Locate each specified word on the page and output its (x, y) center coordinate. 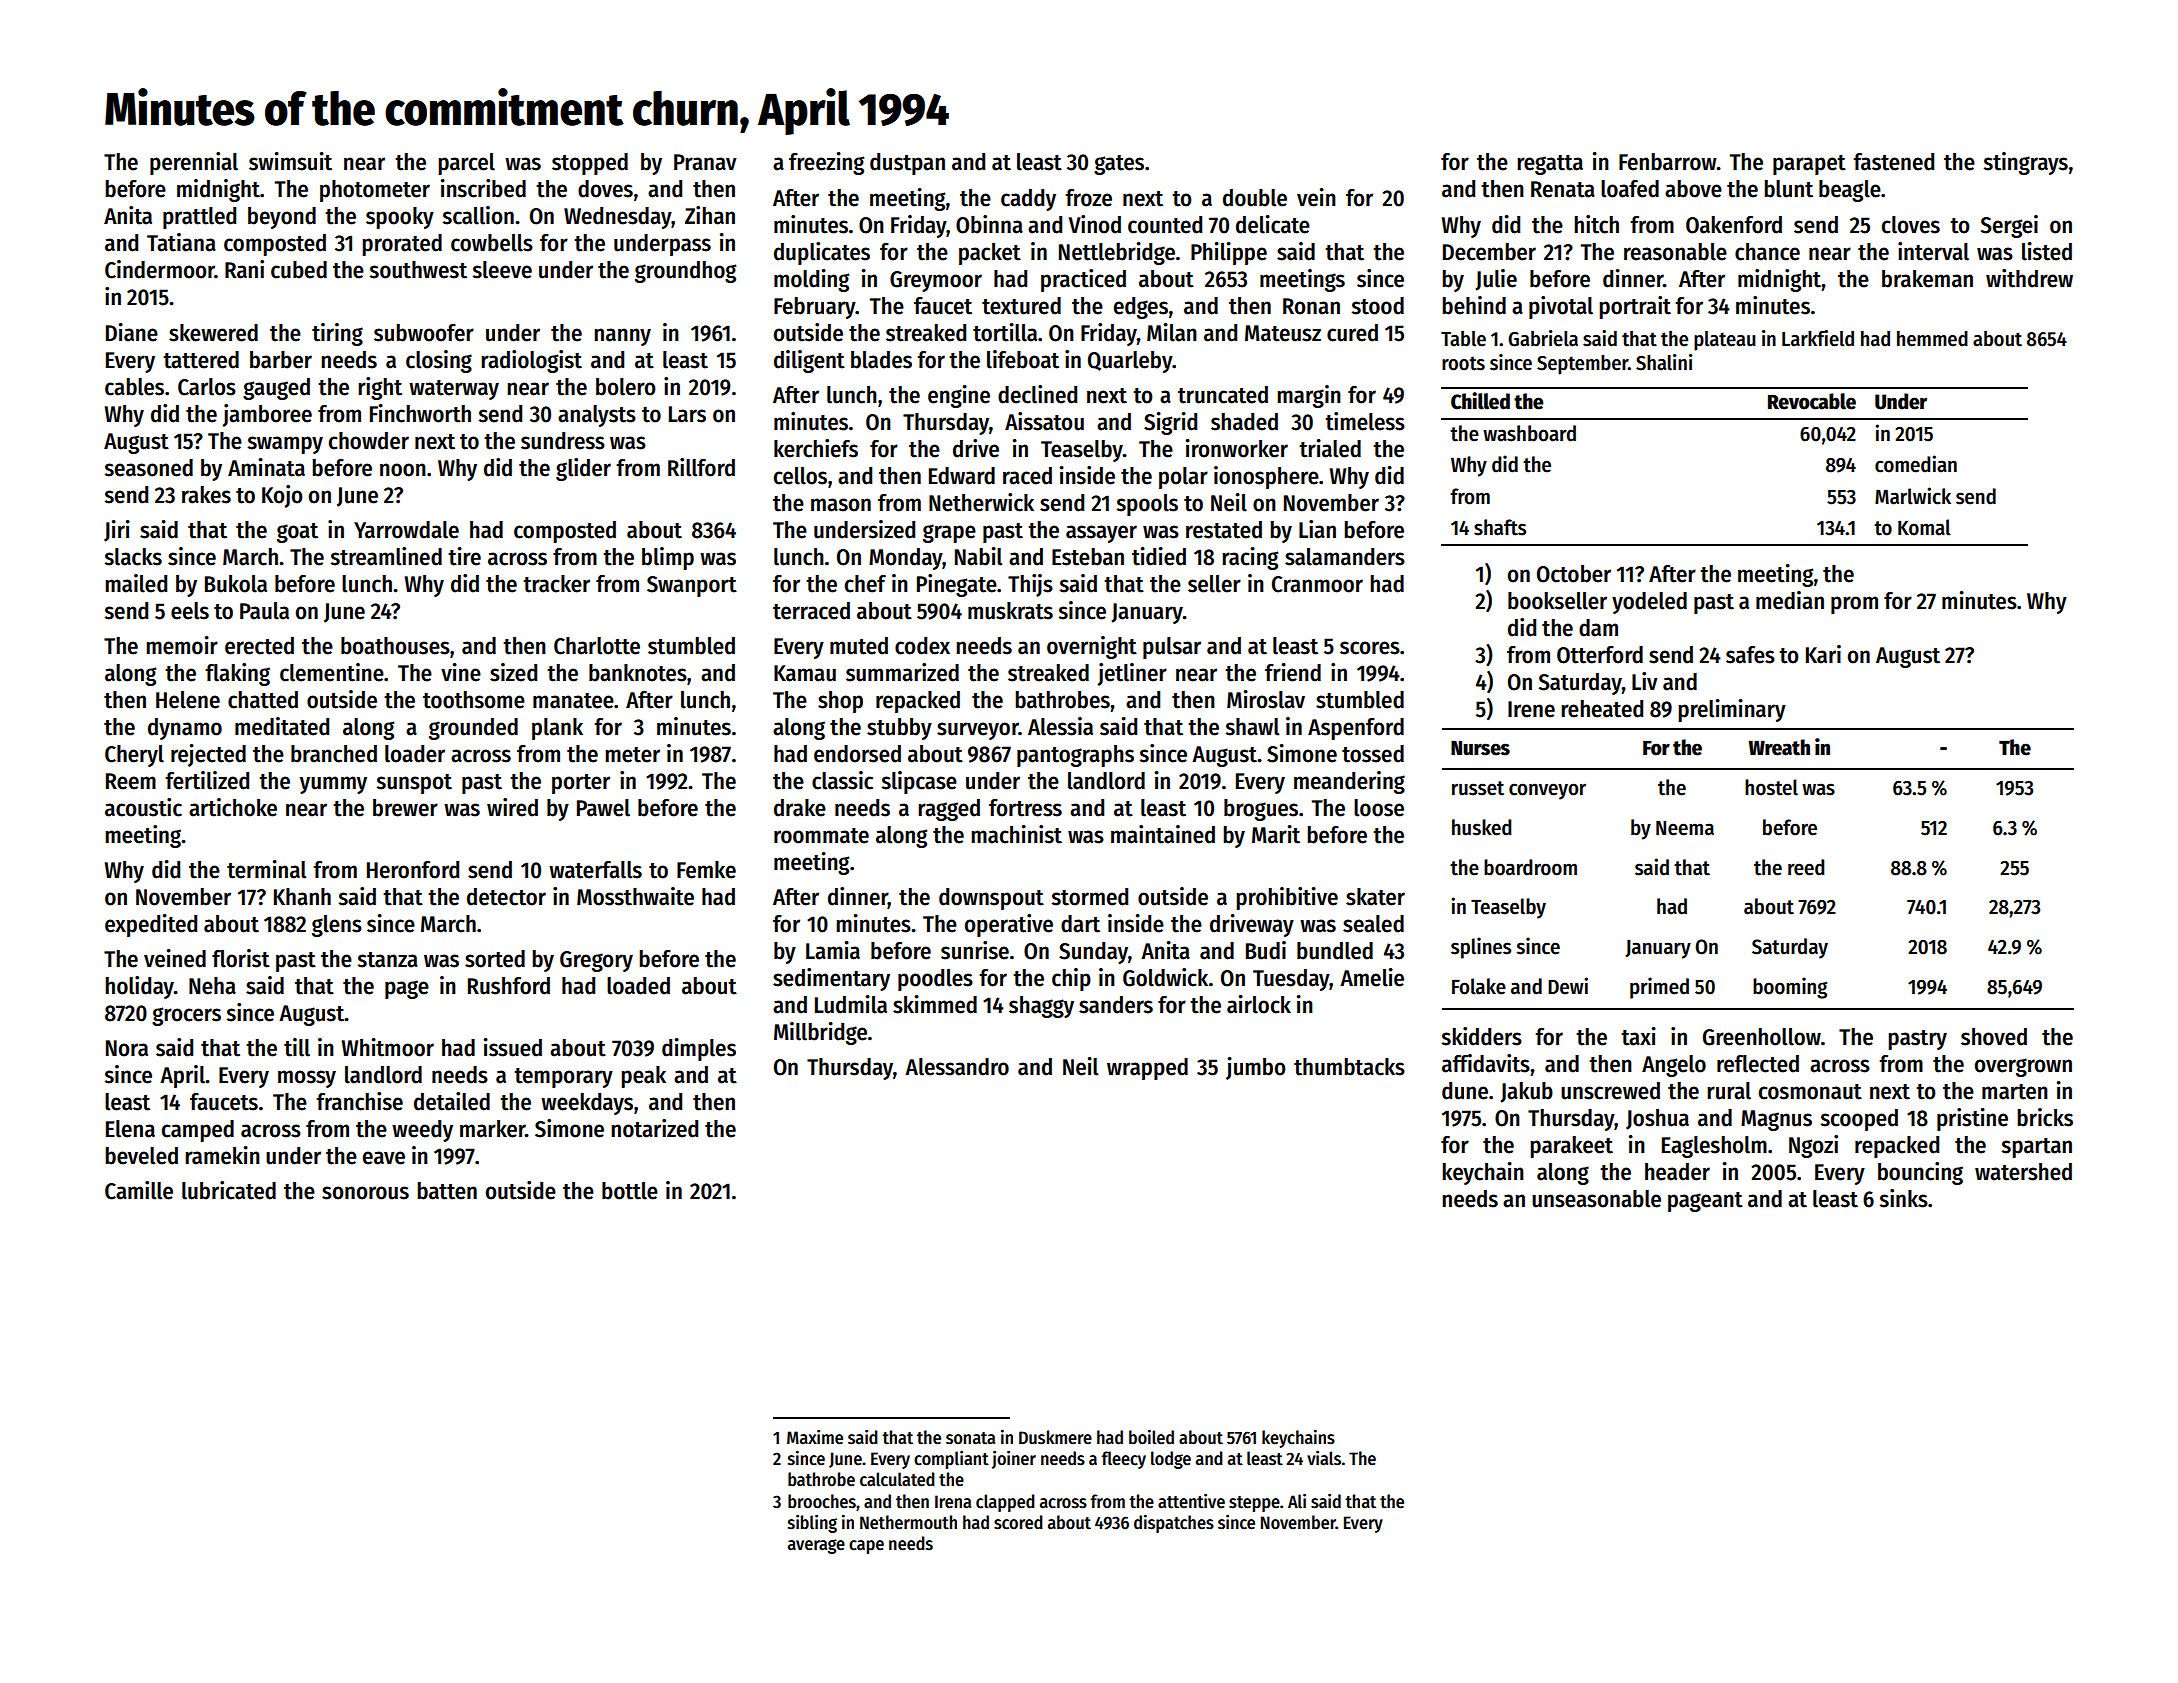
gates (1119, 165)
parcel (466, 164)
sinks (1903, 1198)
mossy (307, 1079)
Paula (264, 611)
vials (1324, 1458)
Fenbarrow (1668, 162)
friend (1293, 672)
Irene (1531, 709)
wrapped (1147, 1069)
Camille (139, 1190)
